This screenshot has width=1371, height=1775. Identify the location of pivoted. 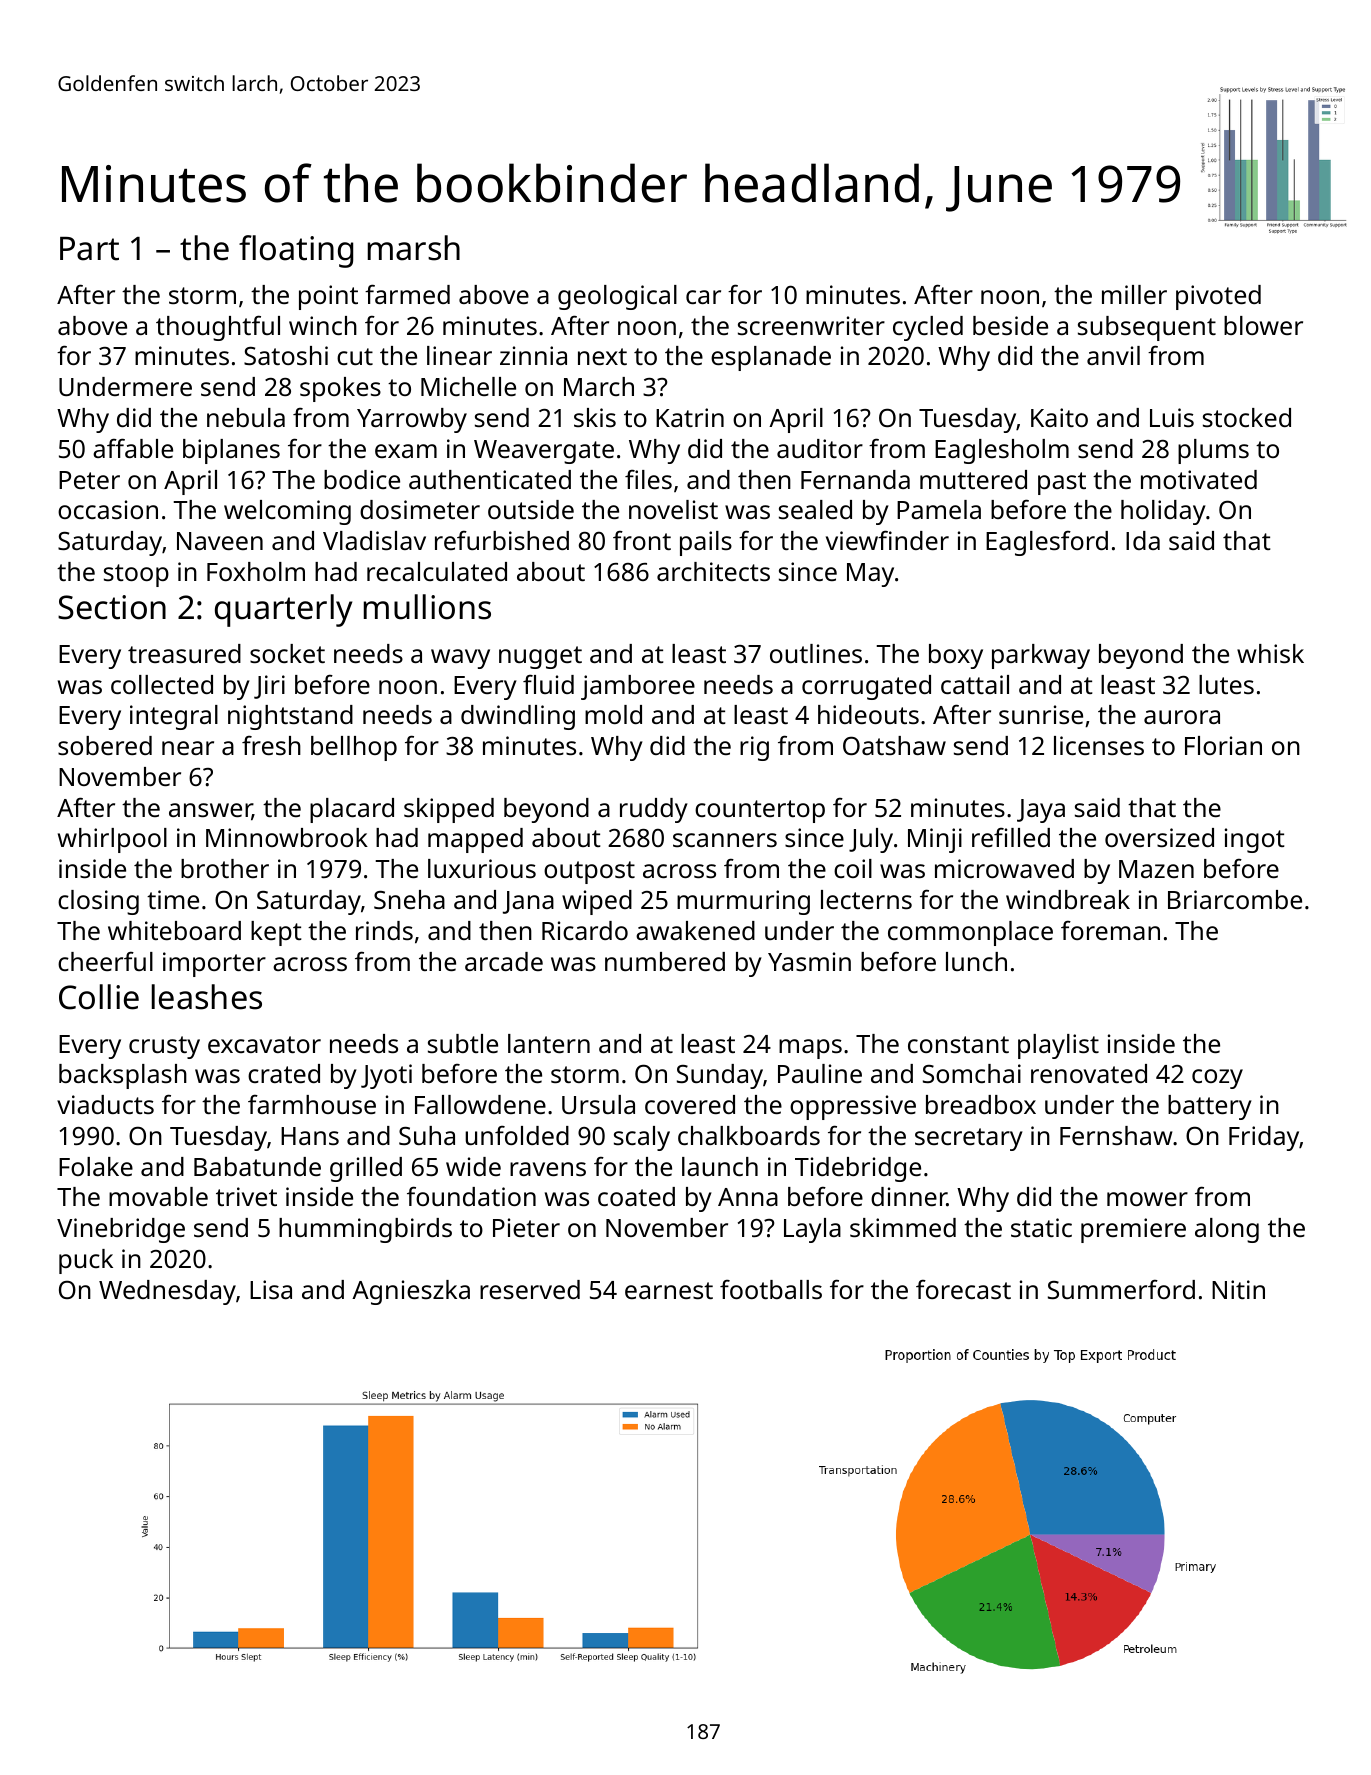
(1218, 297).
